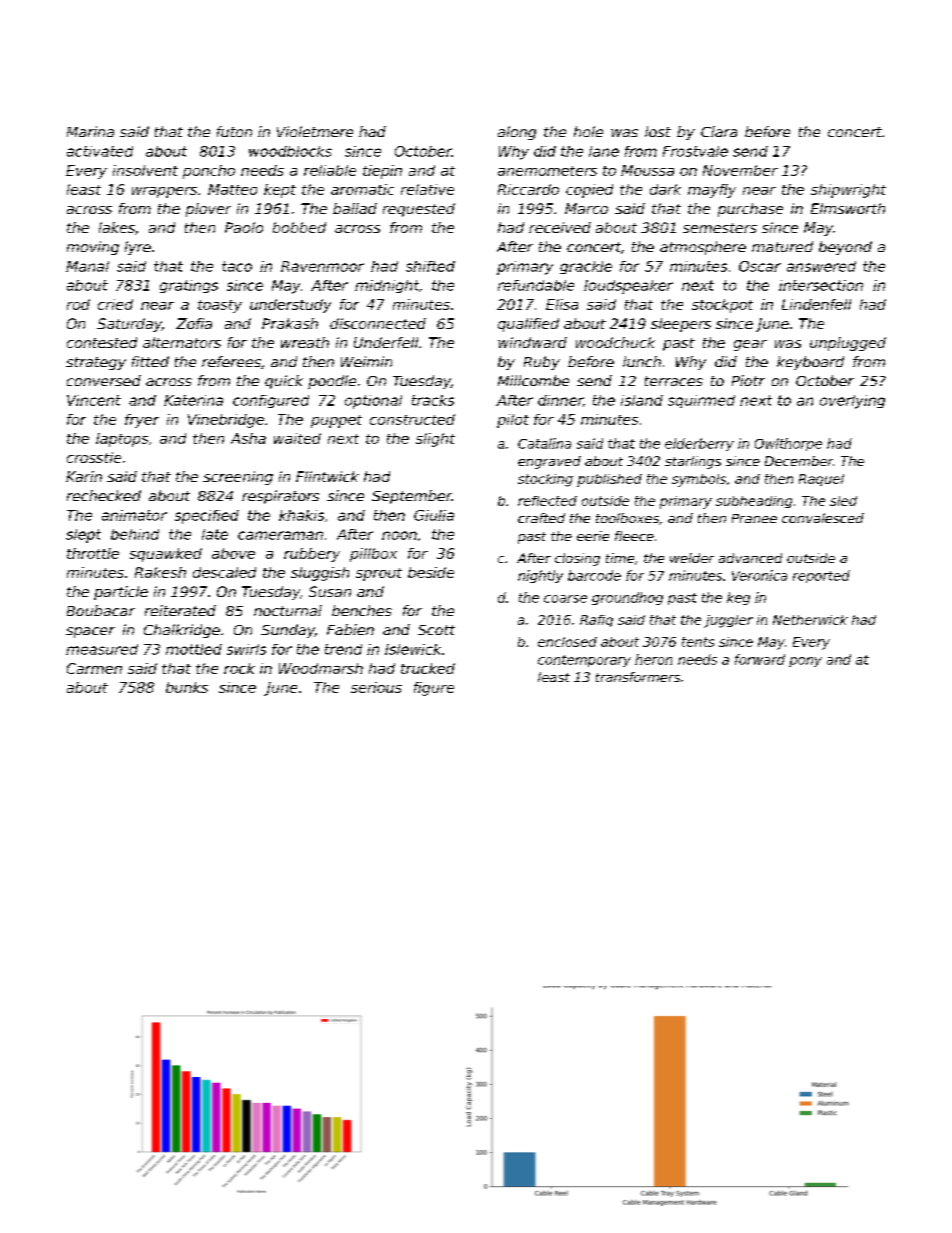 Image resolution: width=952 pixels, height=1233 pixels. Describe the element at coordinates (382, 172) in the screenshot. I see `tiepin` at that location.
